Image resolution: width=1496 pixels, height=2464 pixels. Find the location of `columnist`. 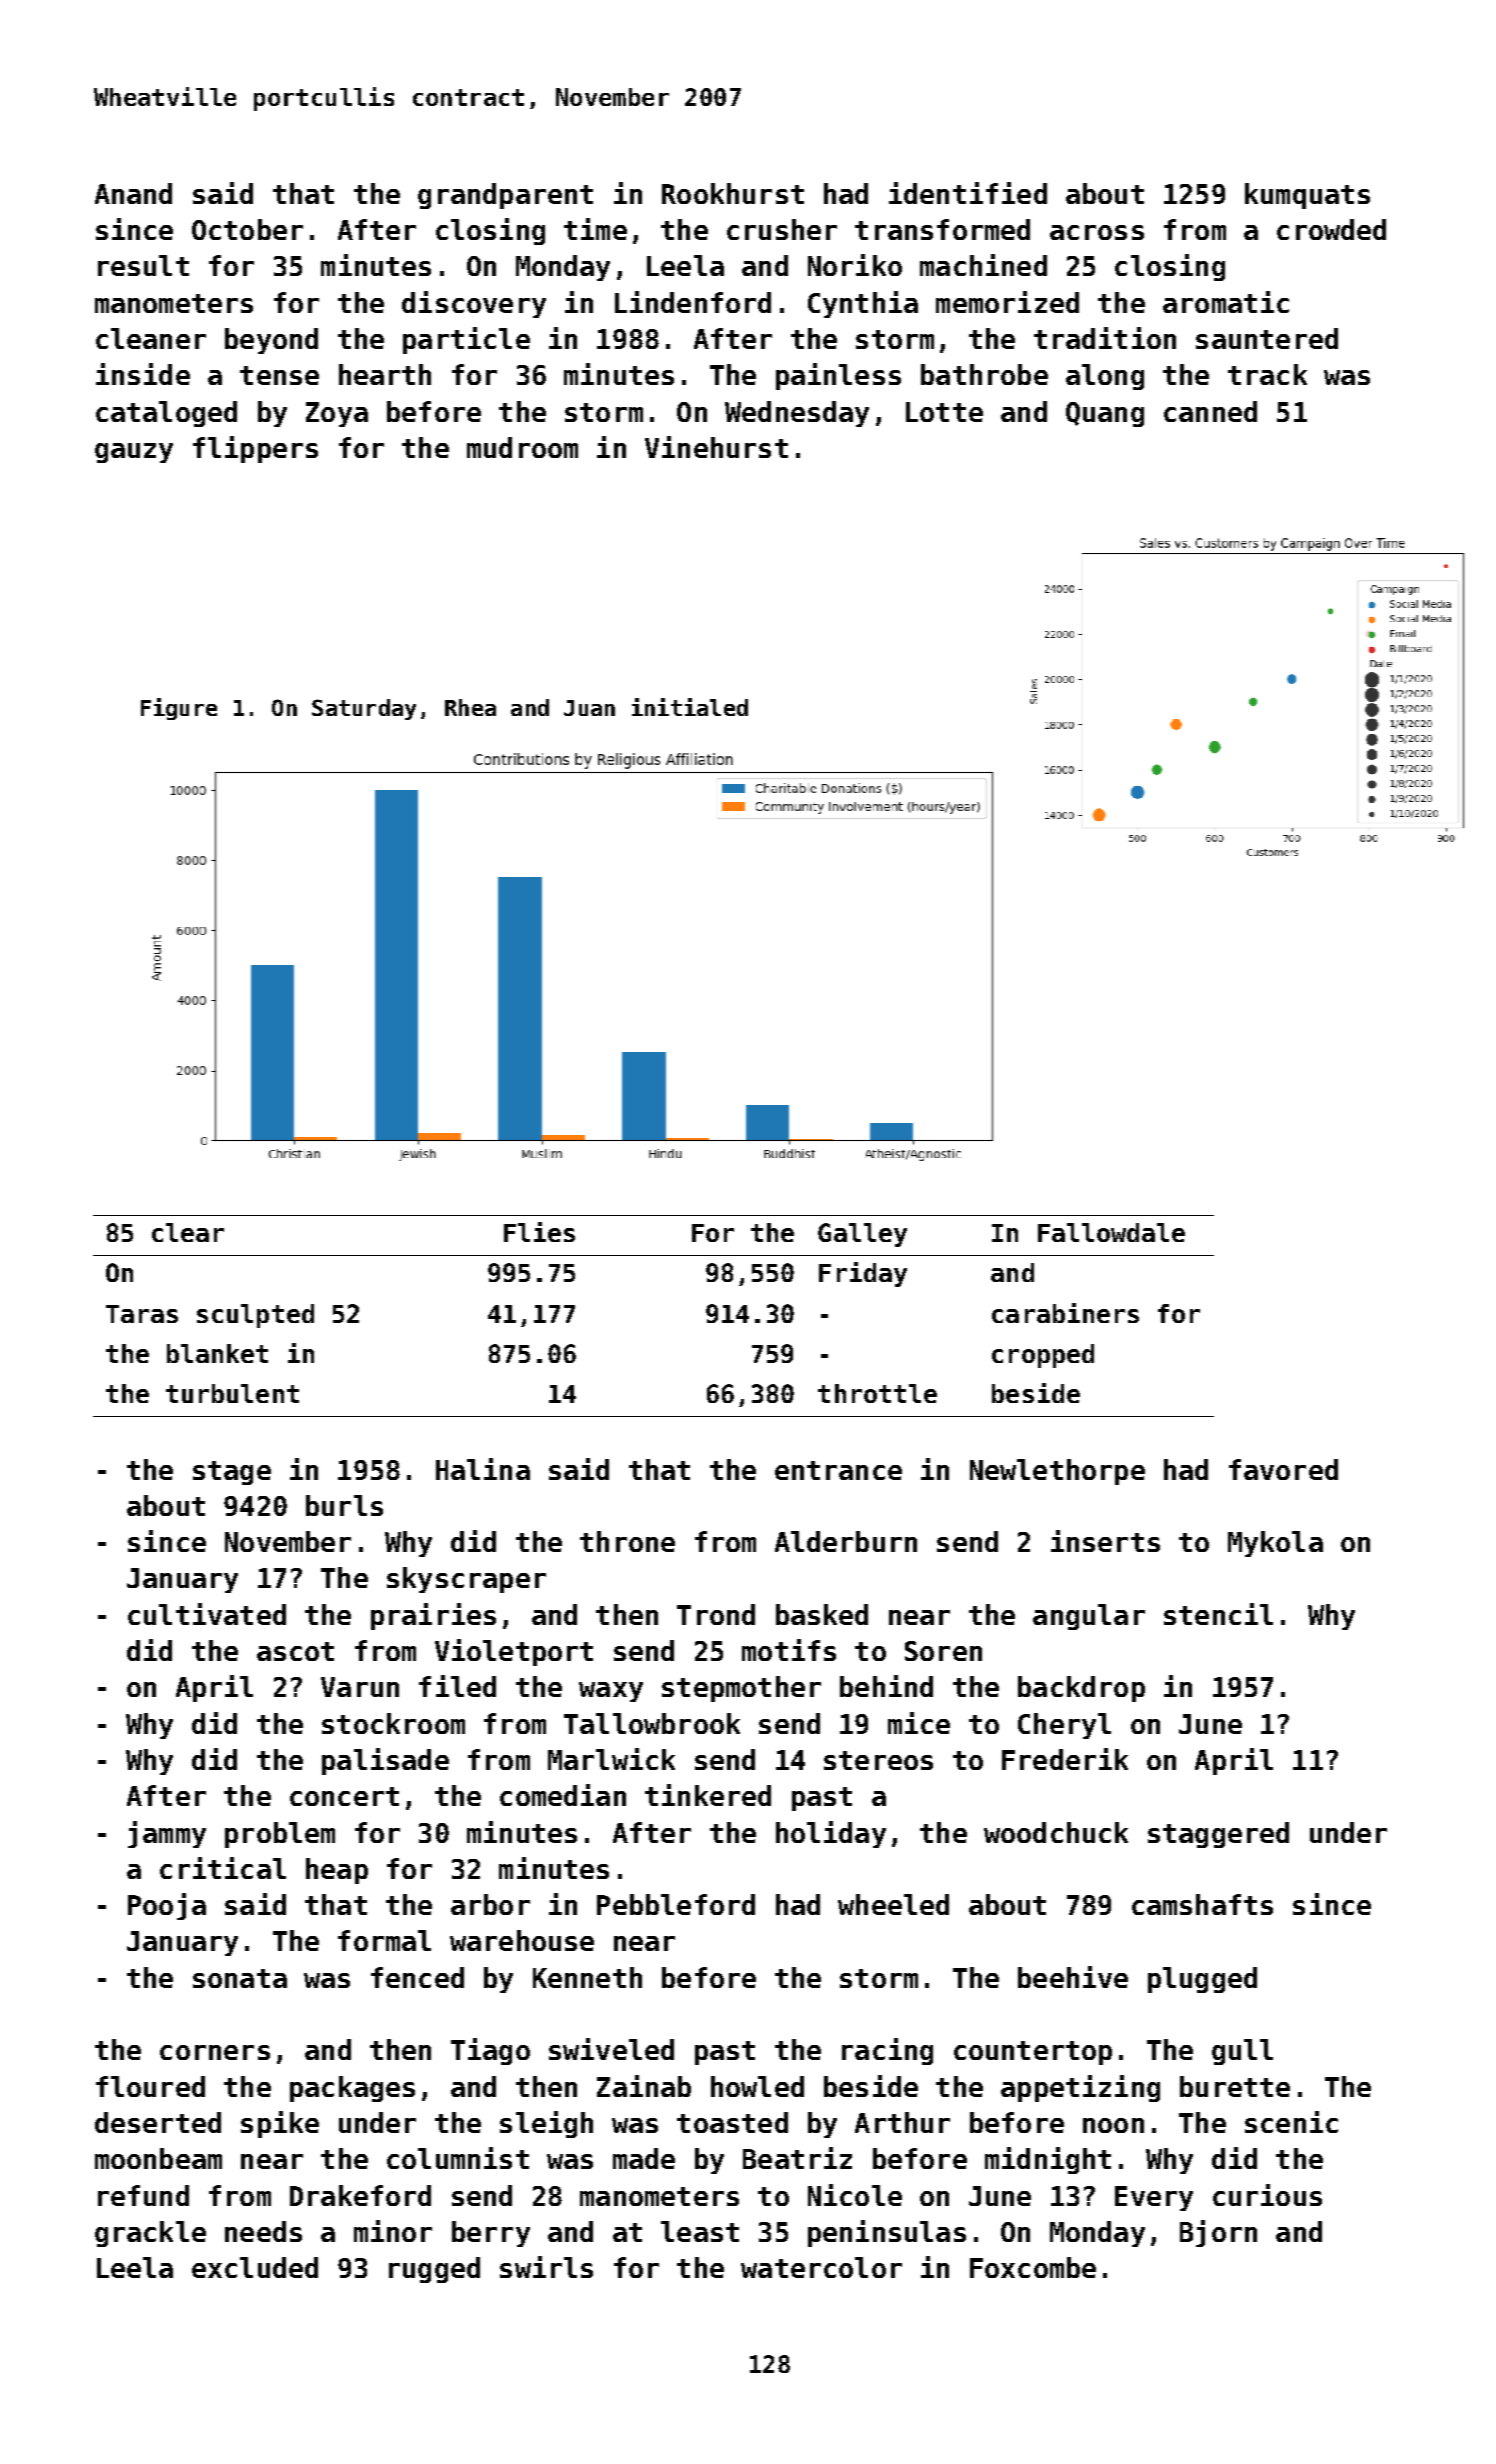

columnist is located at coordinates (458, 2158).
